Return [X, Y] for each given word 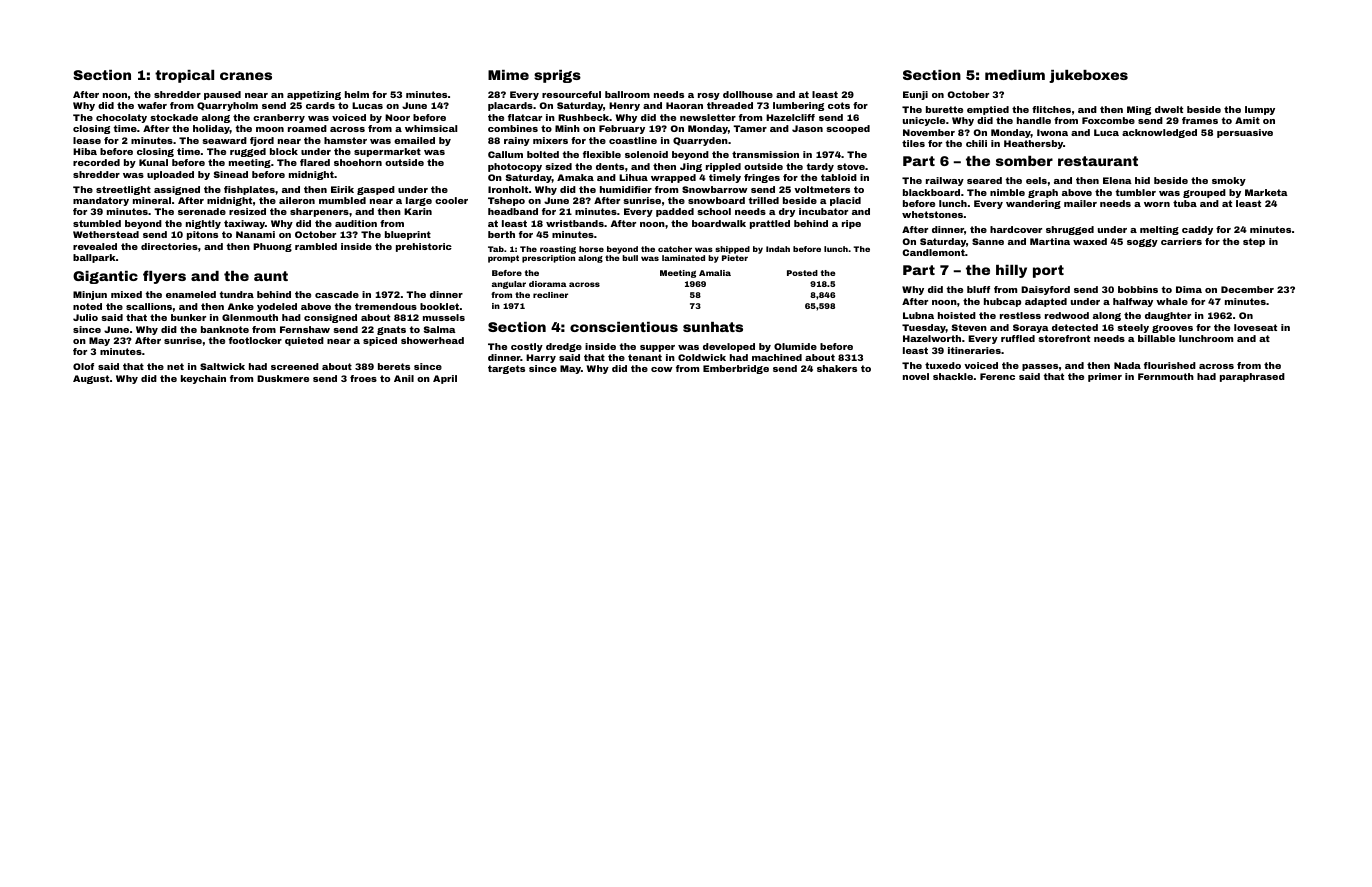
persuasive [1245, 133]
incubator [823, 211]
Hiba [85, 151]
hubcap [1002, 302]
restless [1020, 315]
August [91, 379]
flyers [164, 277]
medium [1015, 75]
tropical [184, 76]
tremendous [386, 306]
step [1254, 242]
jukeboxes [1088, 76]
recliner [550, 295]
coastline [633, 140]
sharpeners [319, 212]
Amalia [715, 273]
